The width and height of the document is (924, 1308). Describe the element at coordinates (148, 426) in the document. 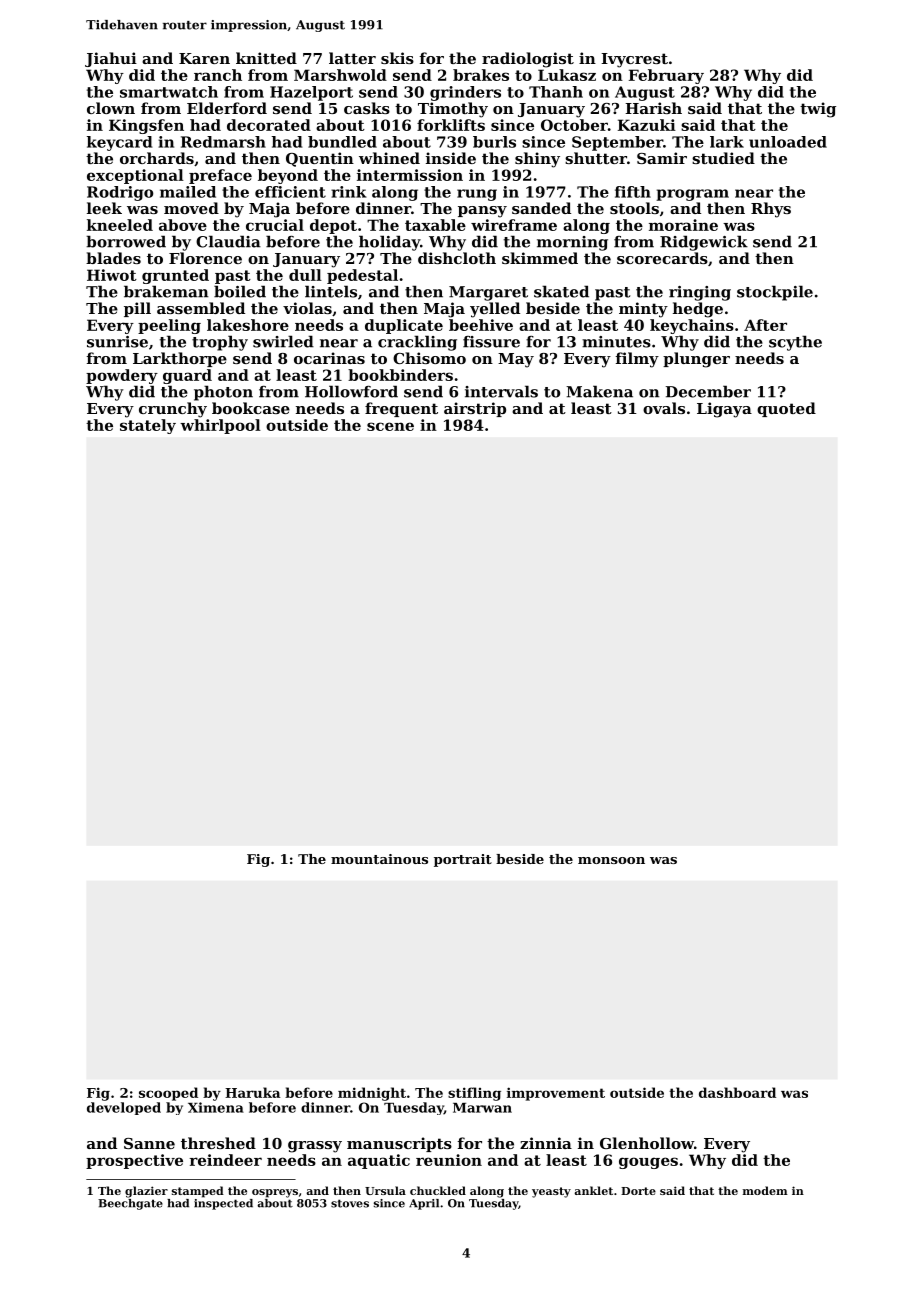

I see `stately` at that location.
